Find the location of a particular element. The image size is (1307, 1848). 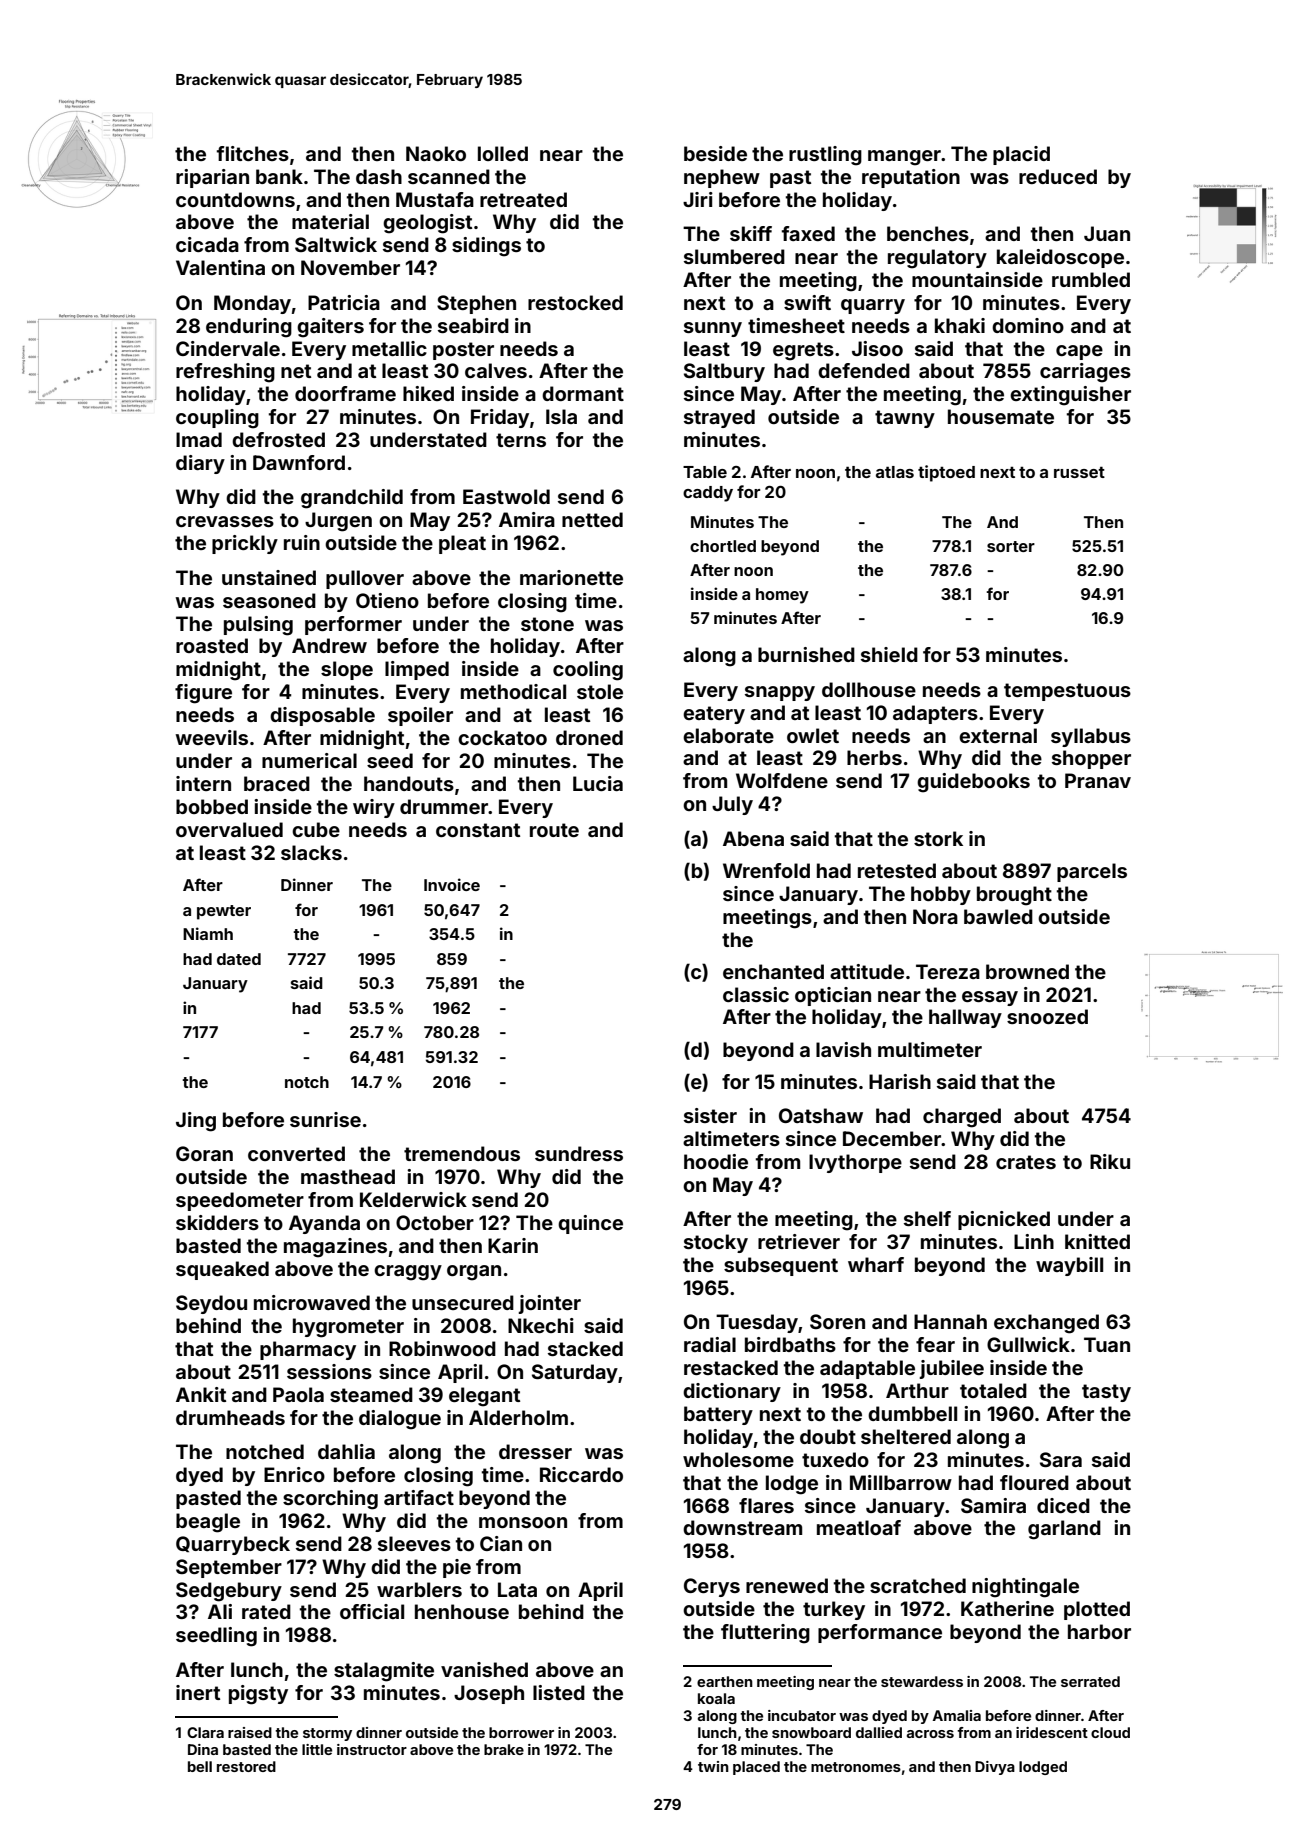

enchanted is located at coordinates (773, 971).
